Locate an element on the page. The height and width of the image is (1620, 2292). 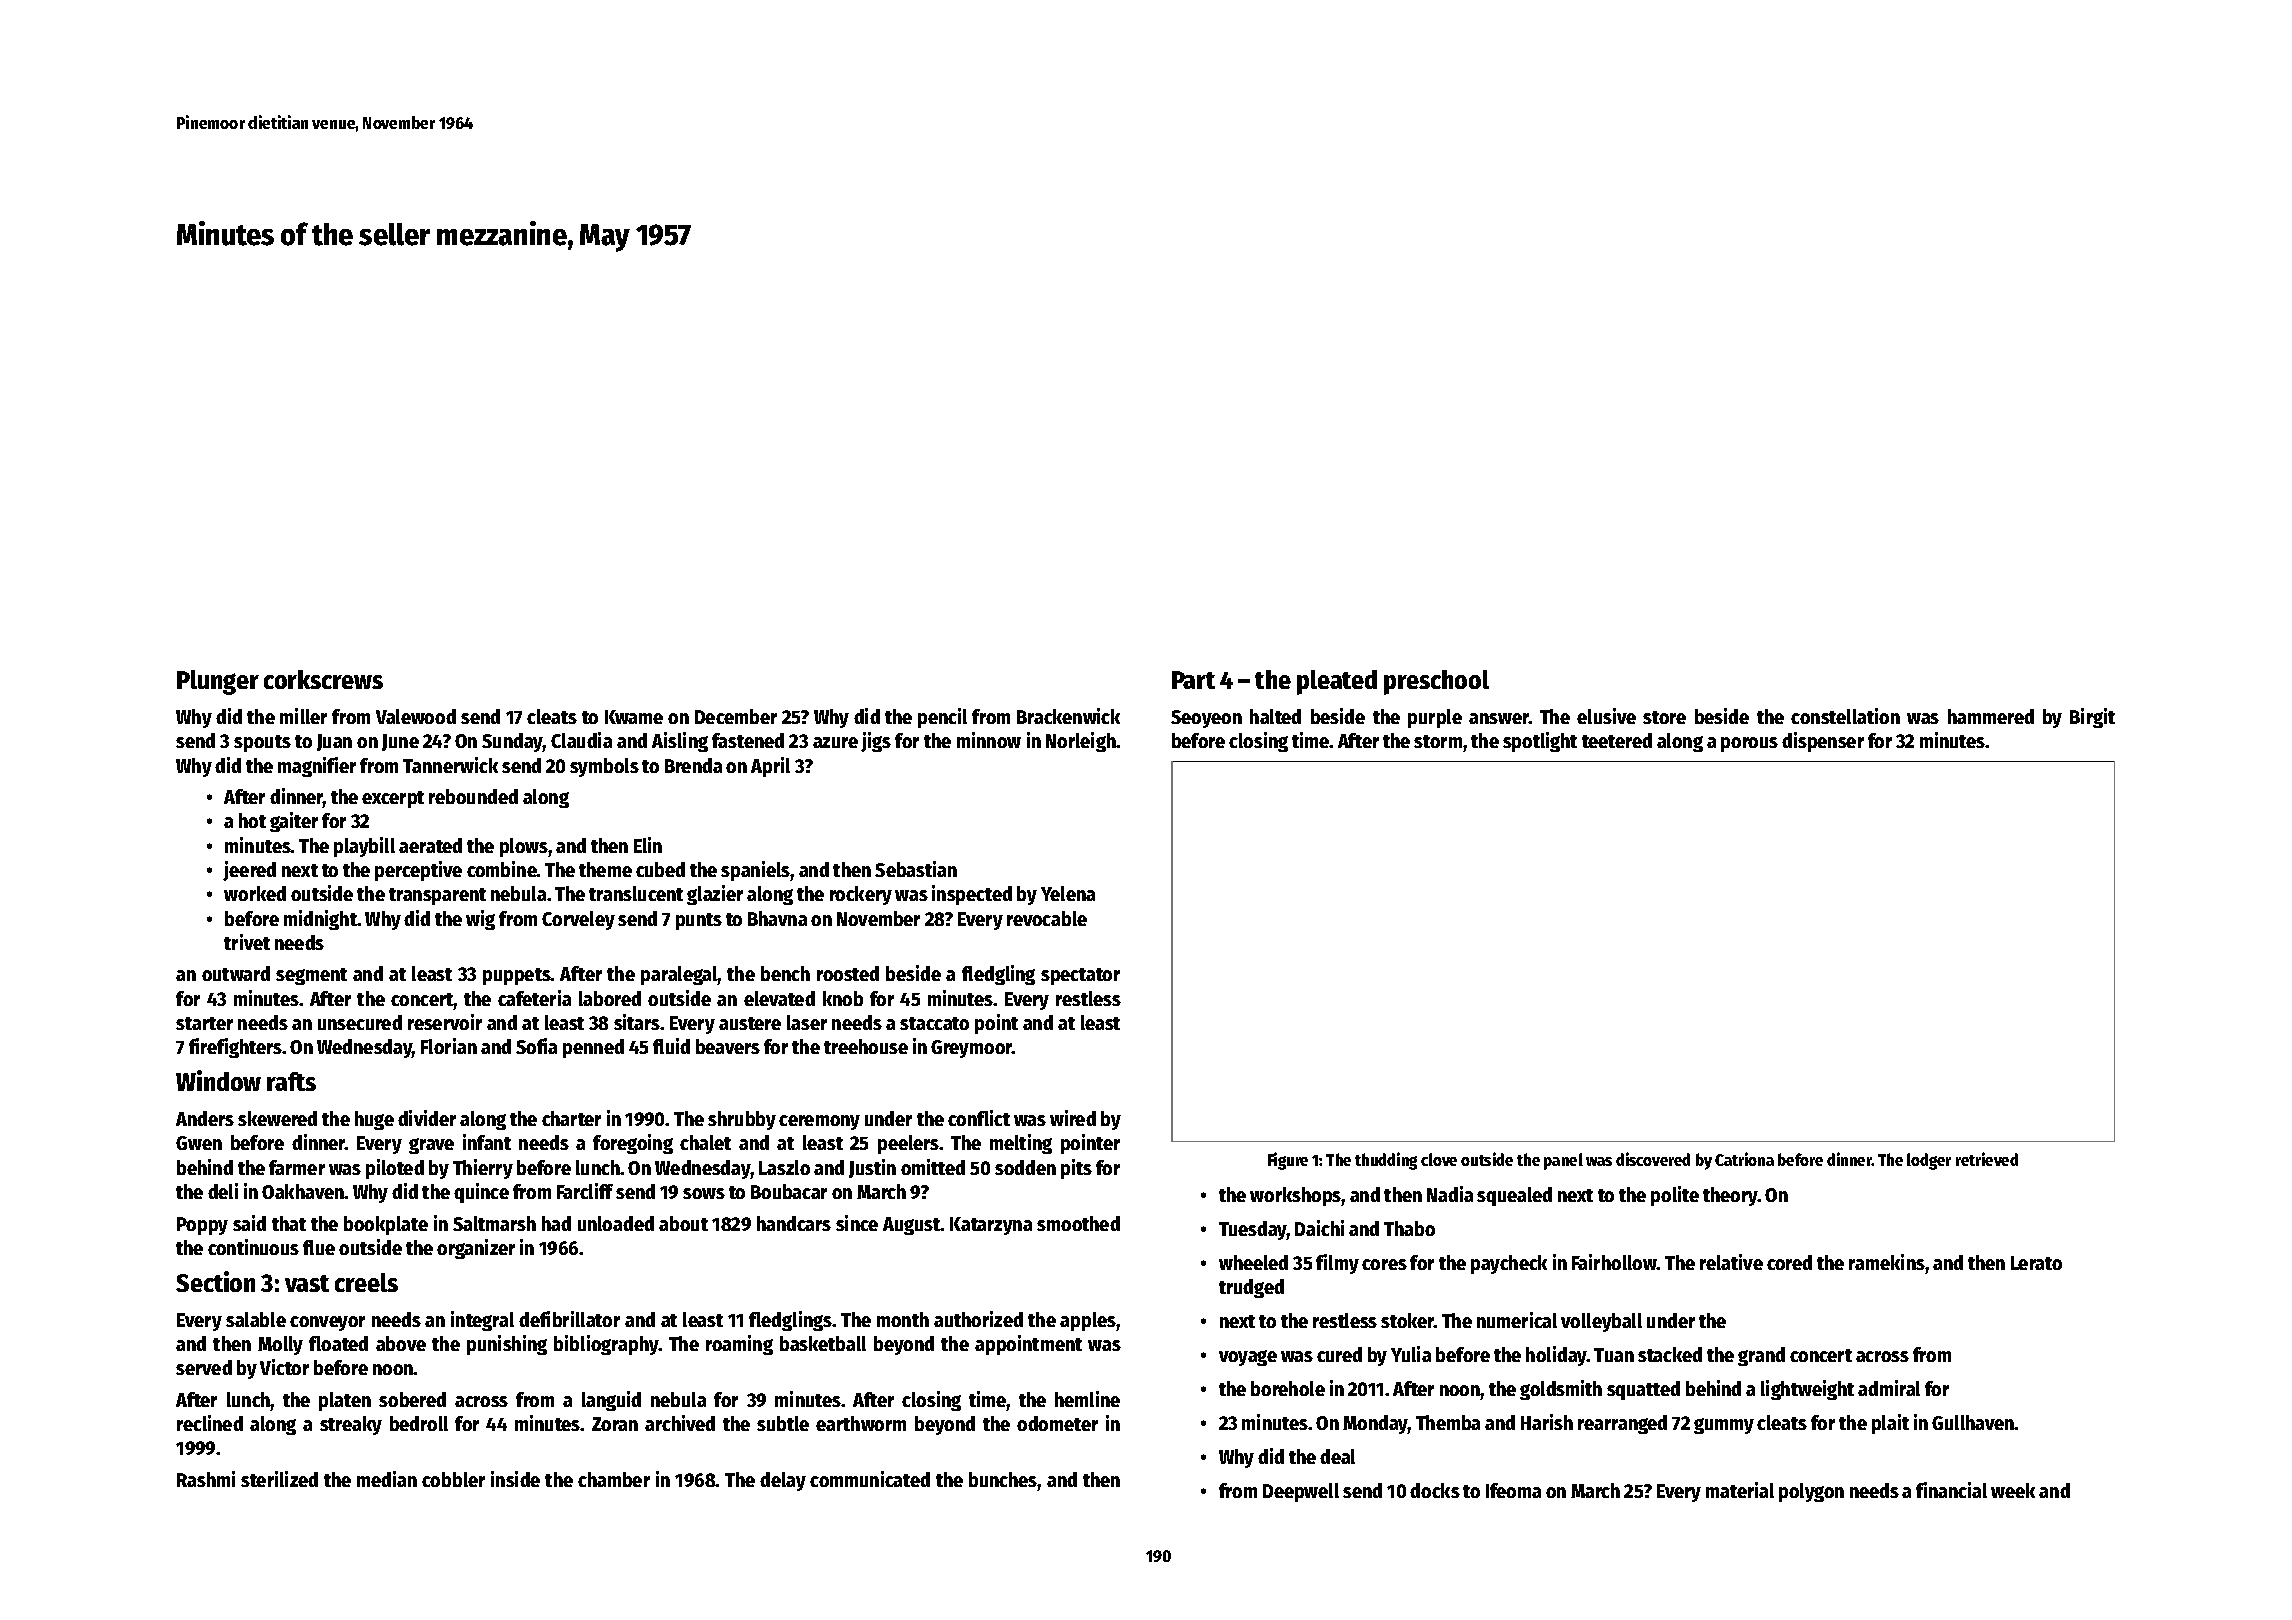
peelers is located at coordinates (909, 1144).
